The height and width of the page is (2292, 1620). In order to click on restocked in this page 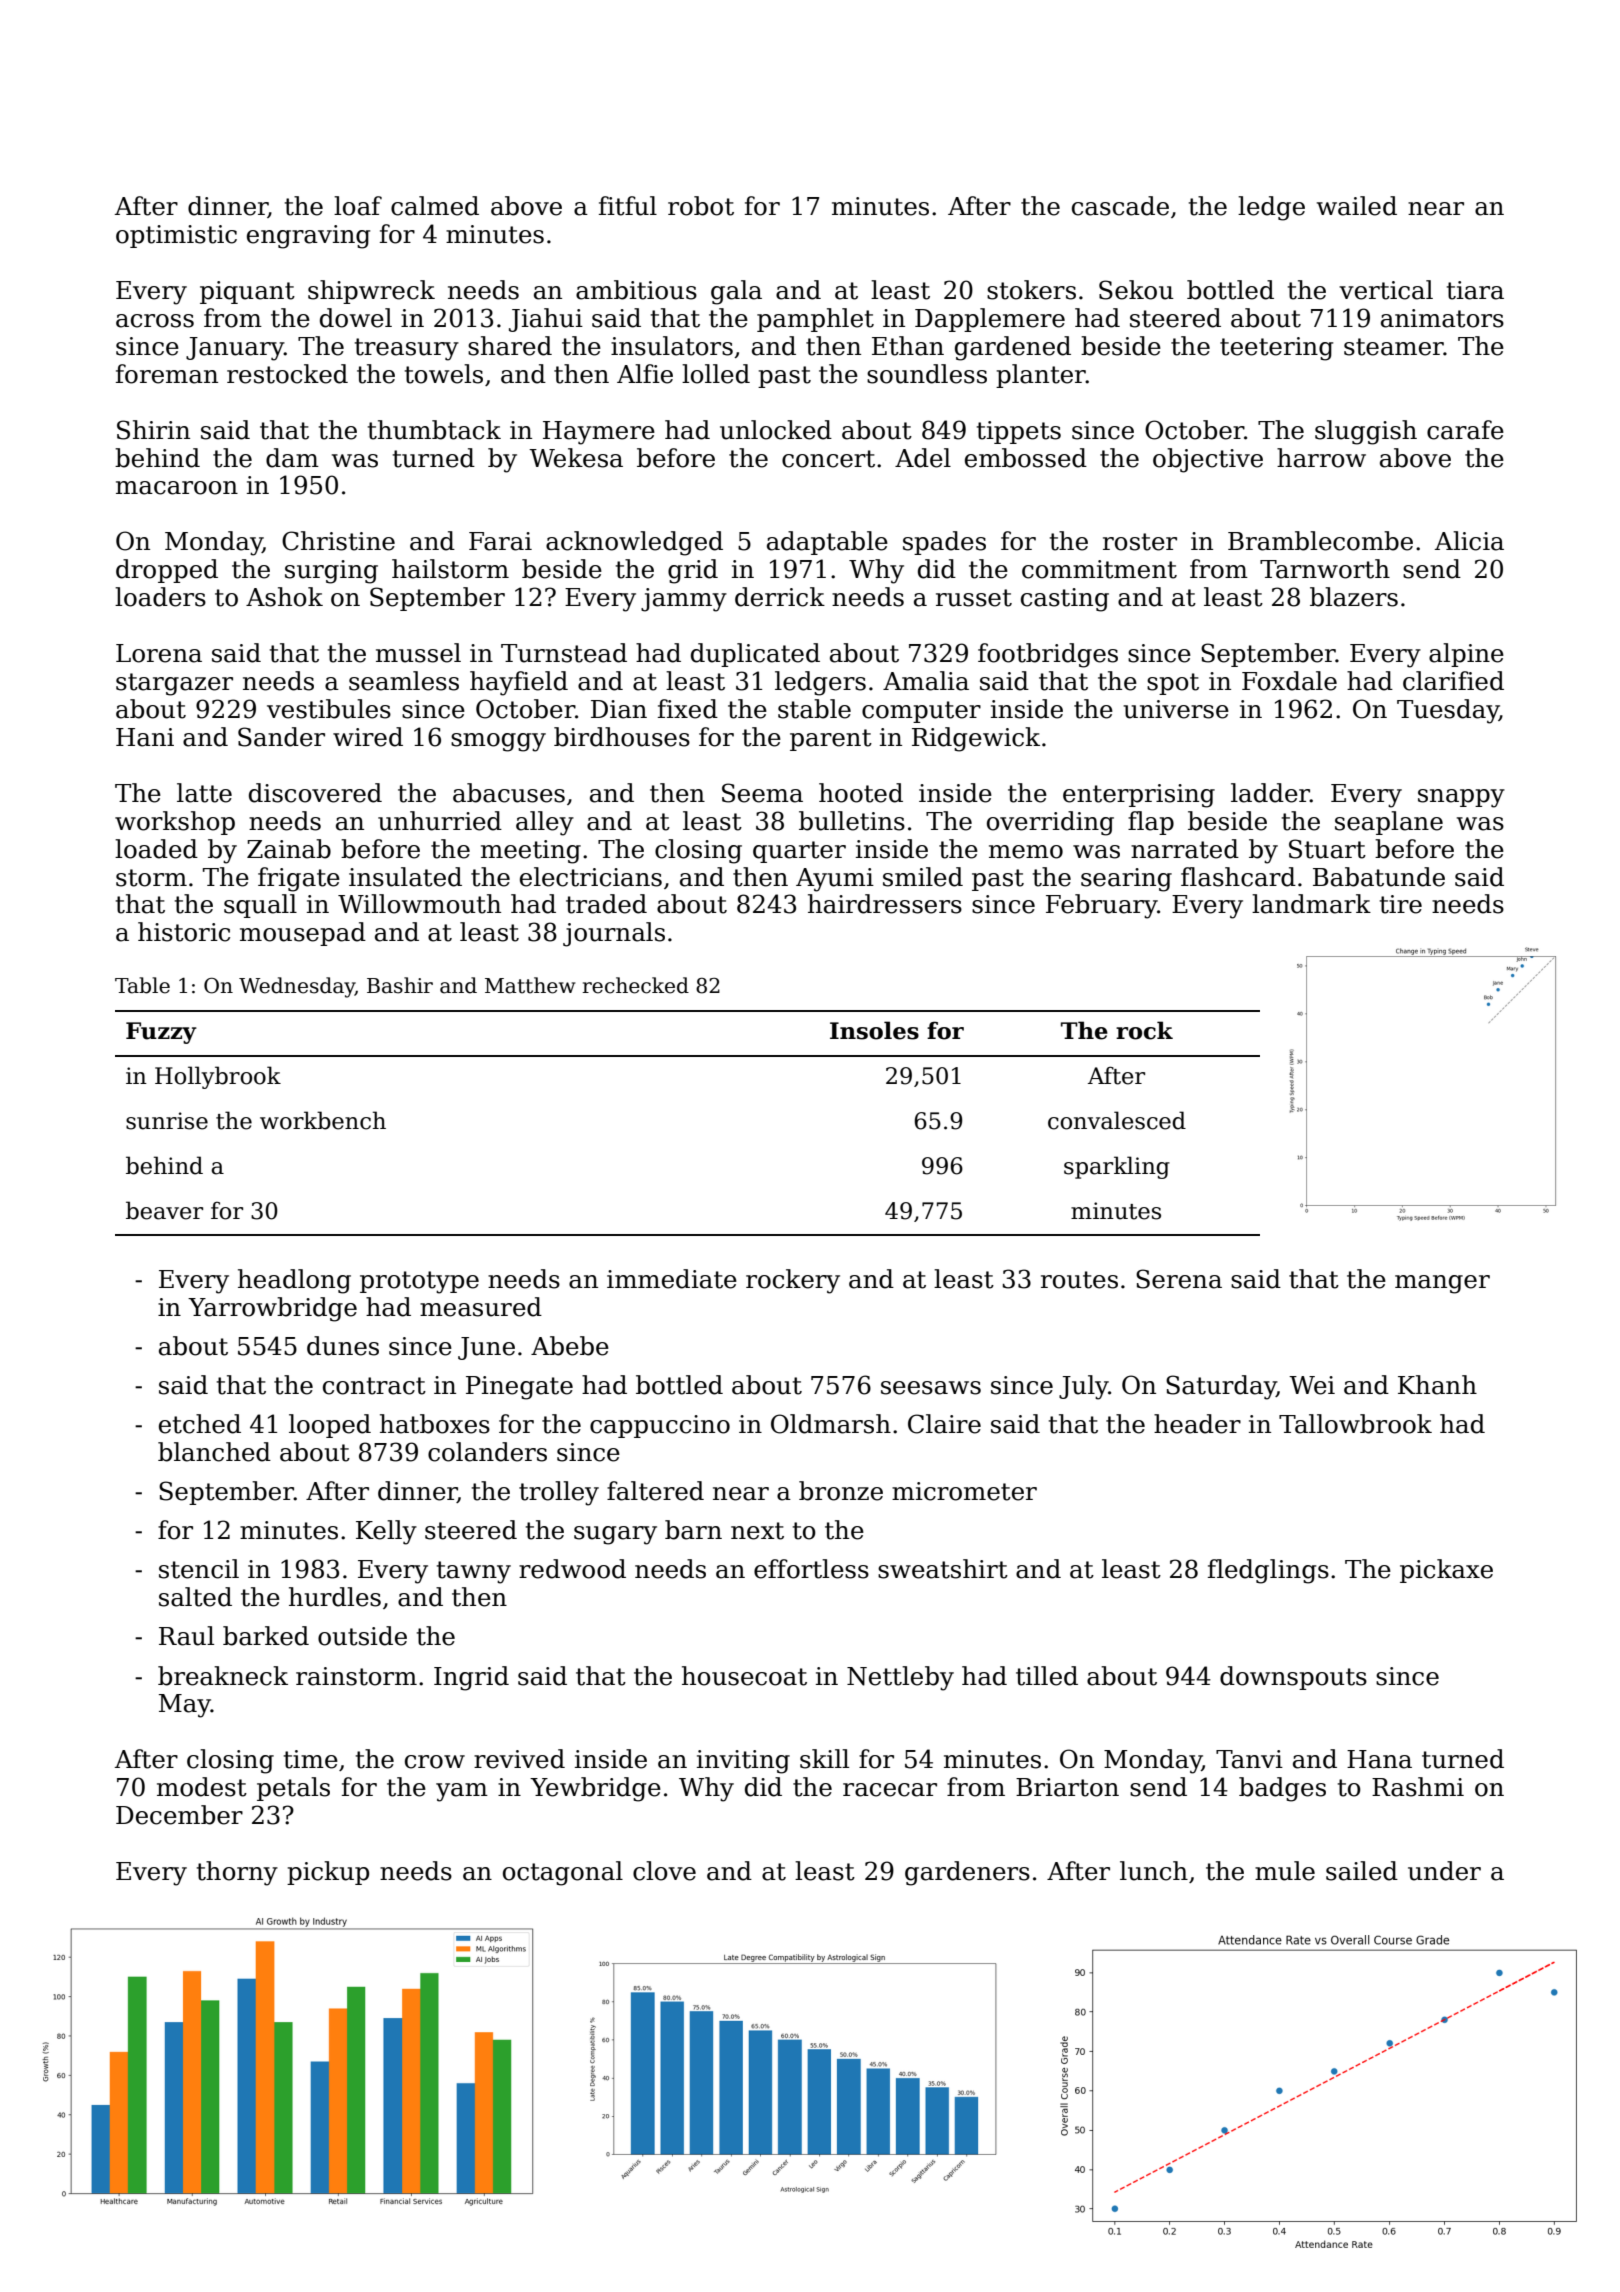, I will do `click(287, 374)`.
